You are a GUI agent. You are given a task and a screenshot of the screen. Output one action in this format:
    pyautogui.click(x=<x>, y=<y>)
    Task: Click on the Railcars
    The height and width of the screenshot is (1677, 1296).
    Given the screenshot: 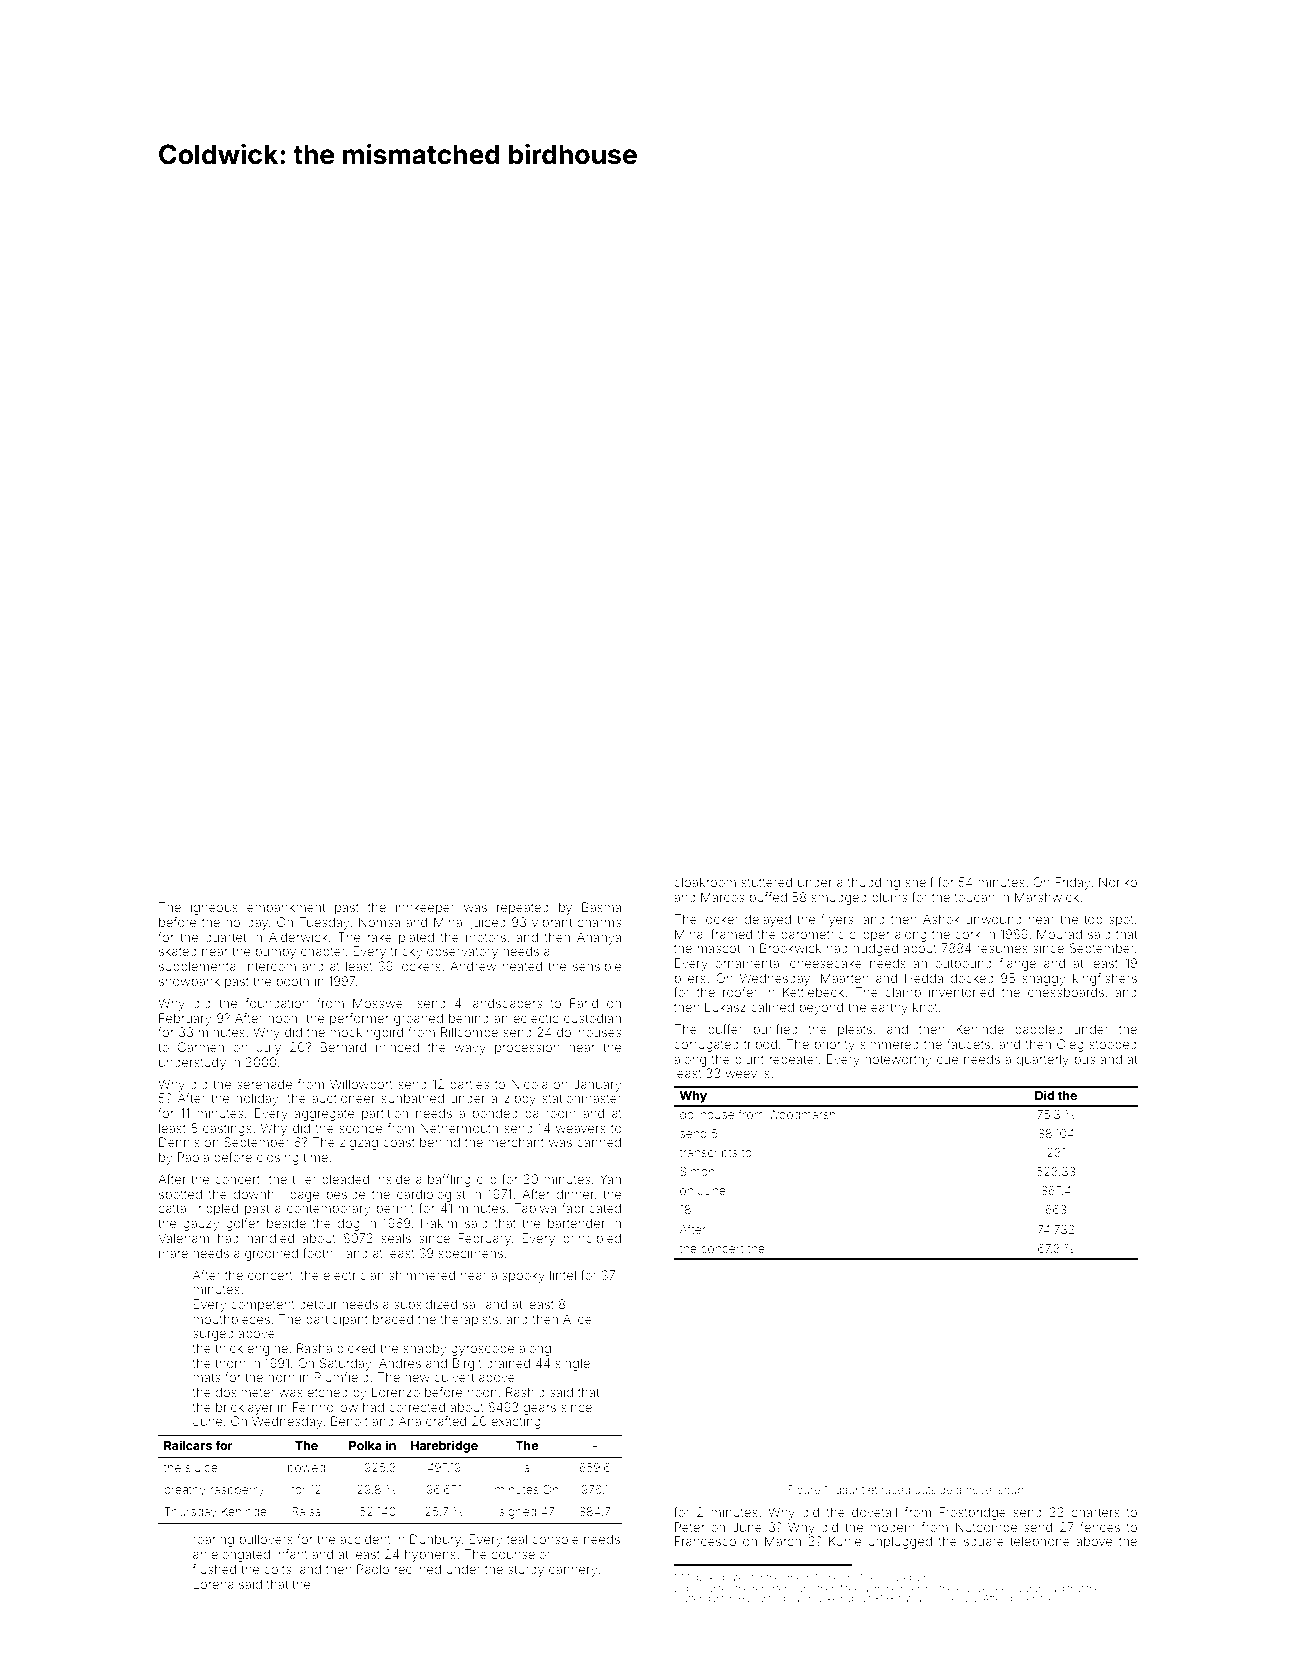 What is the action you would take?
    pyautogui.click(x=188, y=1445)
